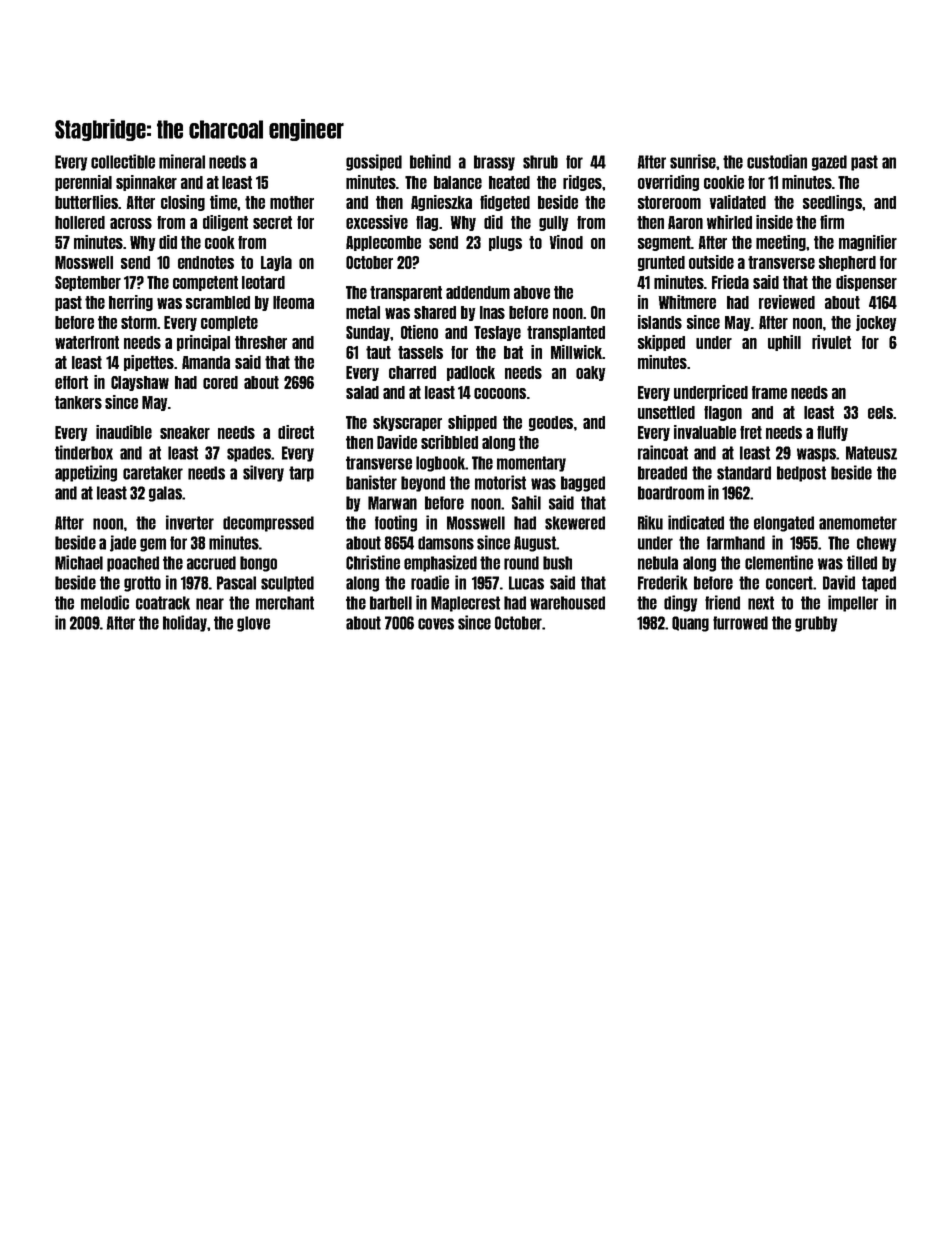 The width and height of the image is (952, 1233). I want to click on shrub, so click(540, 162).
